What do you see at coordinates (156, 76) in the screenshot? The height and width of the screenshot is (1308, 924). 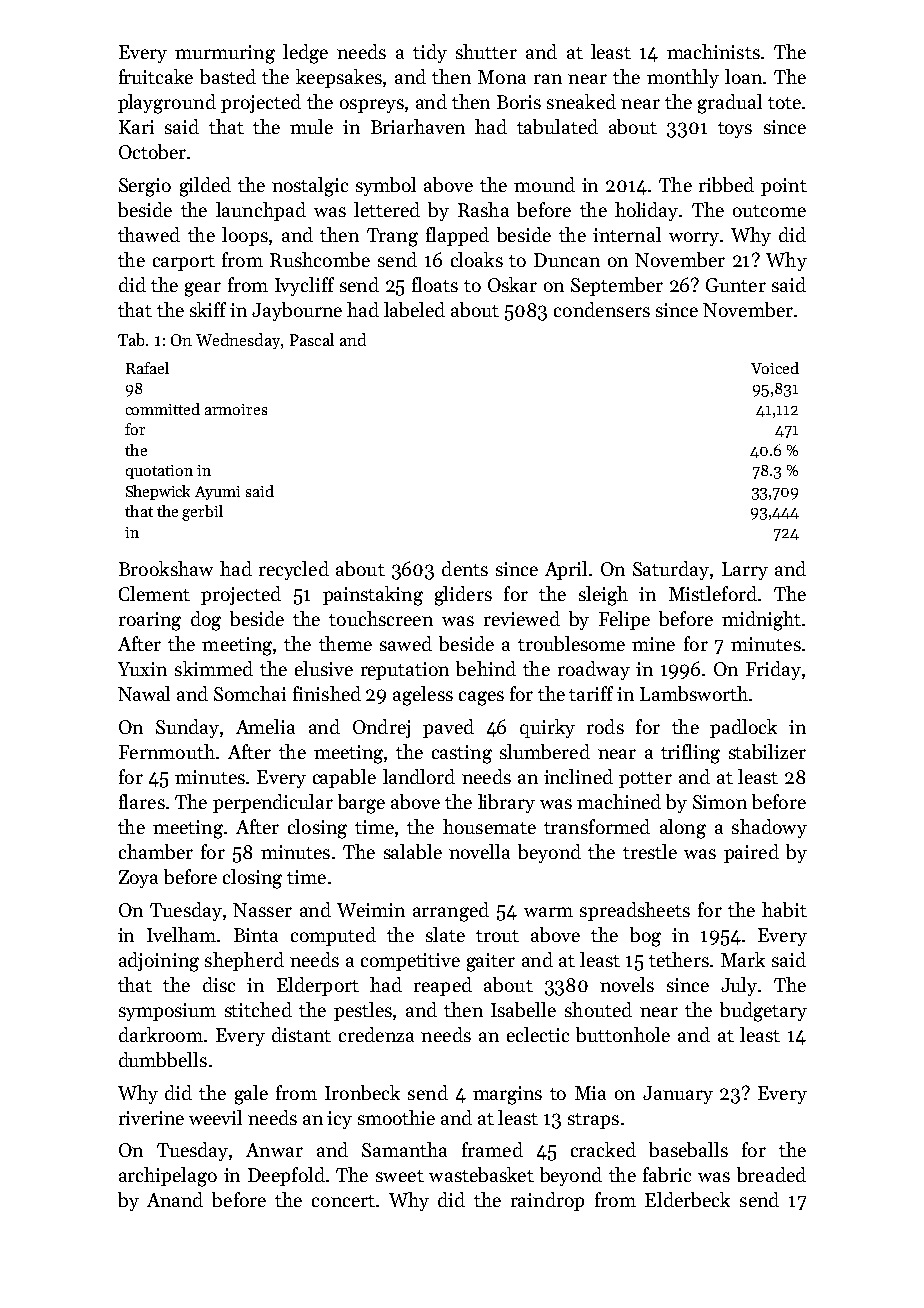 I see `fruitcake` at bounding box center [156, 76].
